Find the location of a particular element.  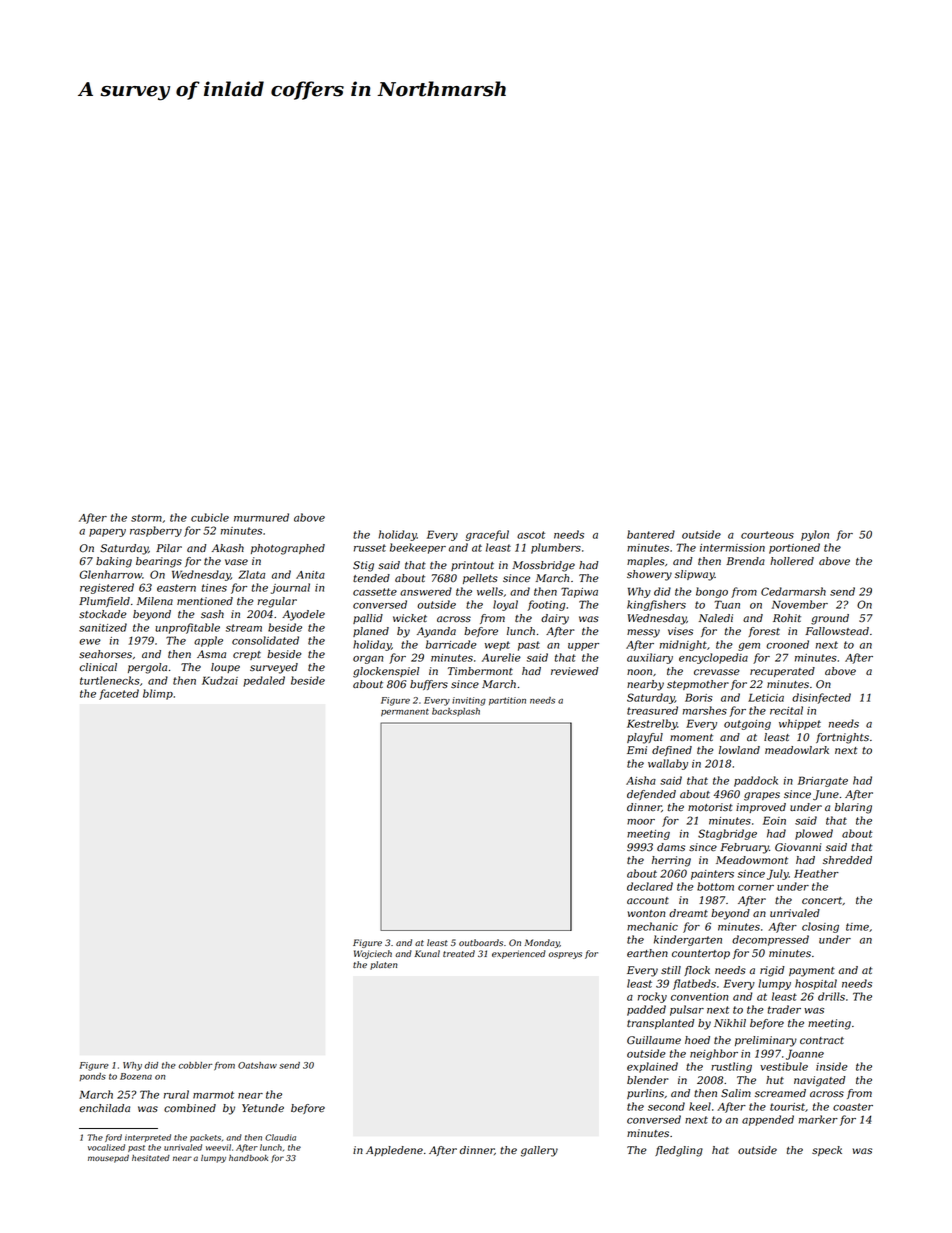

registered is located at coordinates (107, 588).
